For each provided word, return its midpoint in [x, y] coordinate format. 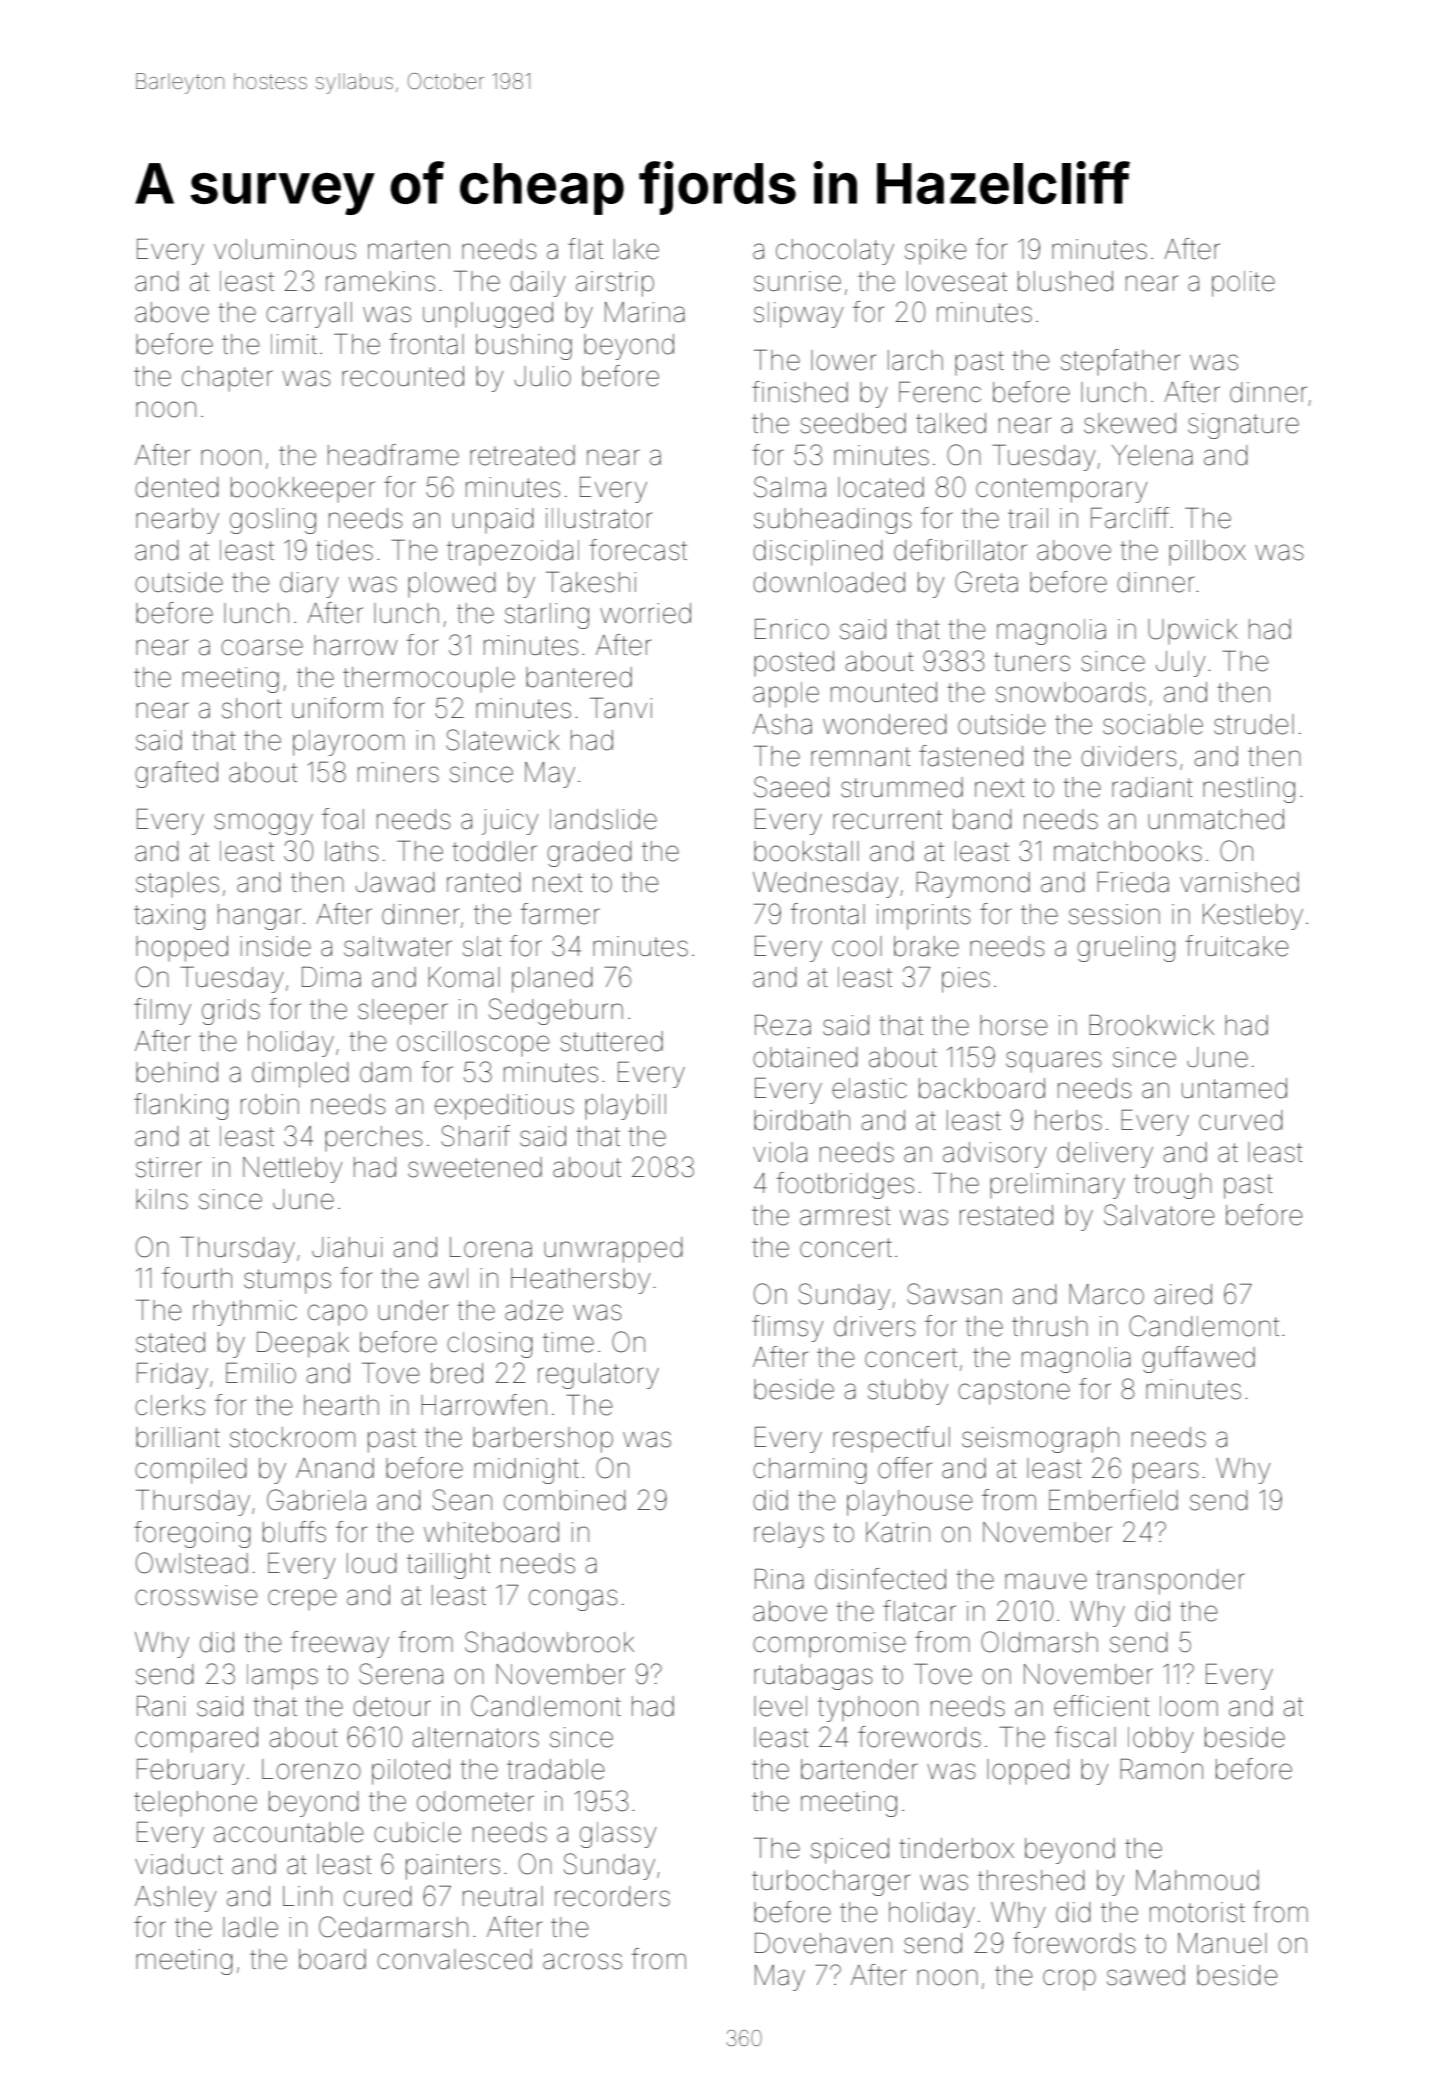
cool [857, 946]
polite [1243, 284]
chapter [227, 378]
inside [275, 946]
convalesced [454, 1959]
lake [636, 249]
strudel [1254, 724]
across [582, 1961]
